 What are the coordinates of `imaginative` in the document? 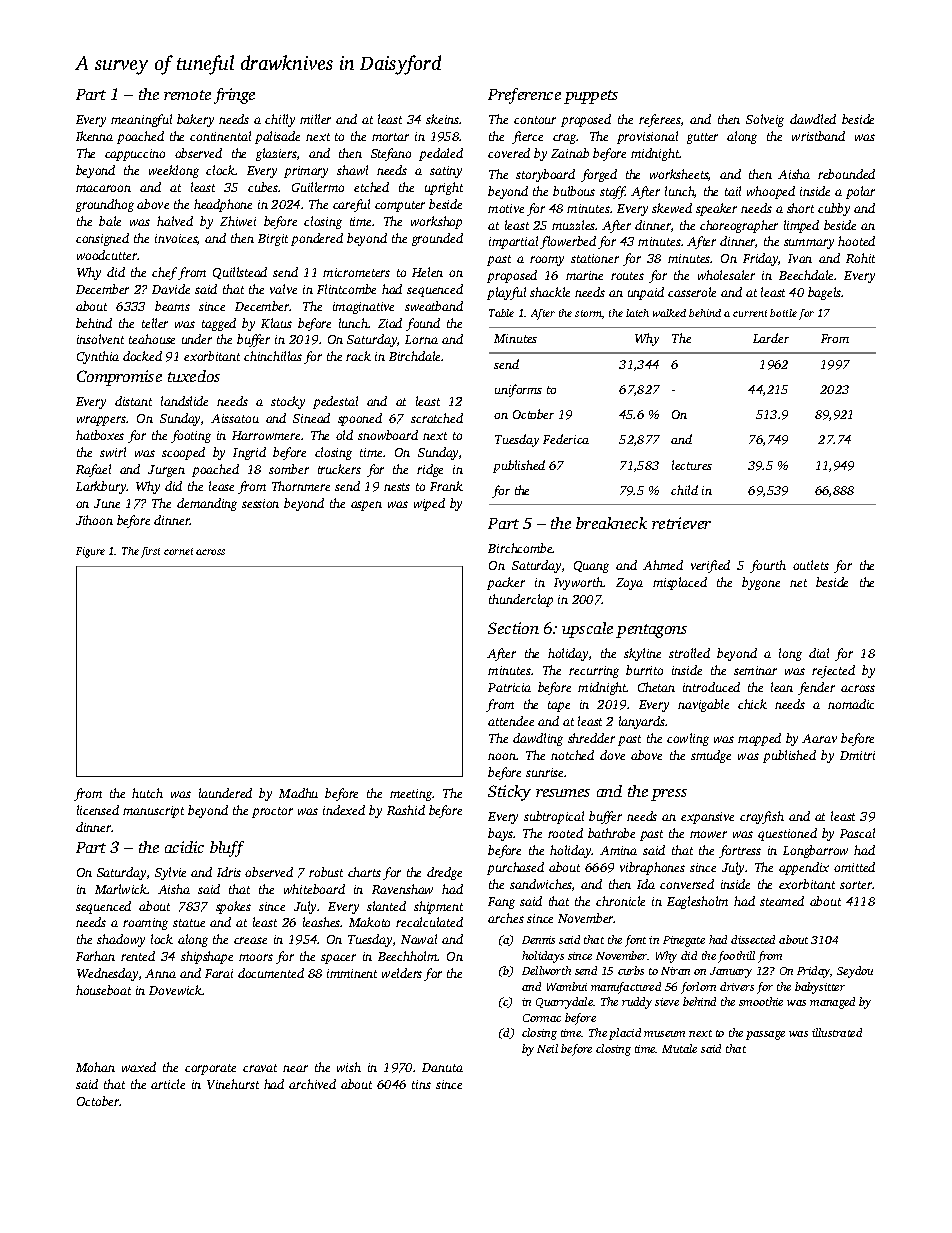 It's located at (363, 308).
